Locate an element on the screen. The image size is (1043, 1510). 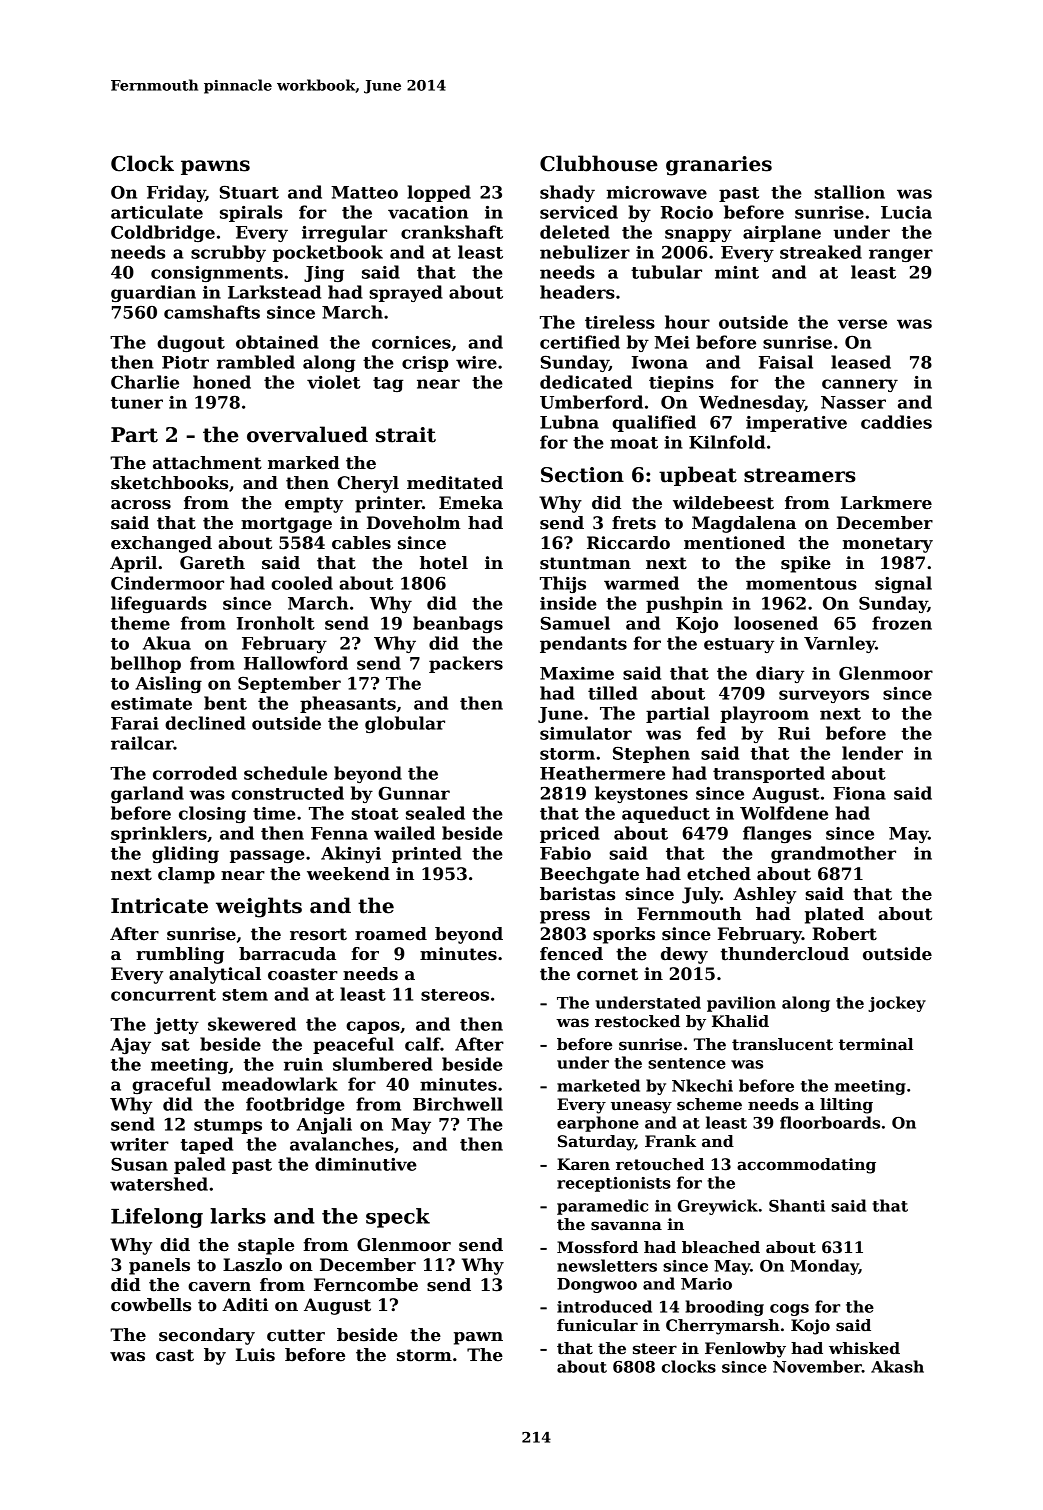
mint is located at coordinates (737, 272).
